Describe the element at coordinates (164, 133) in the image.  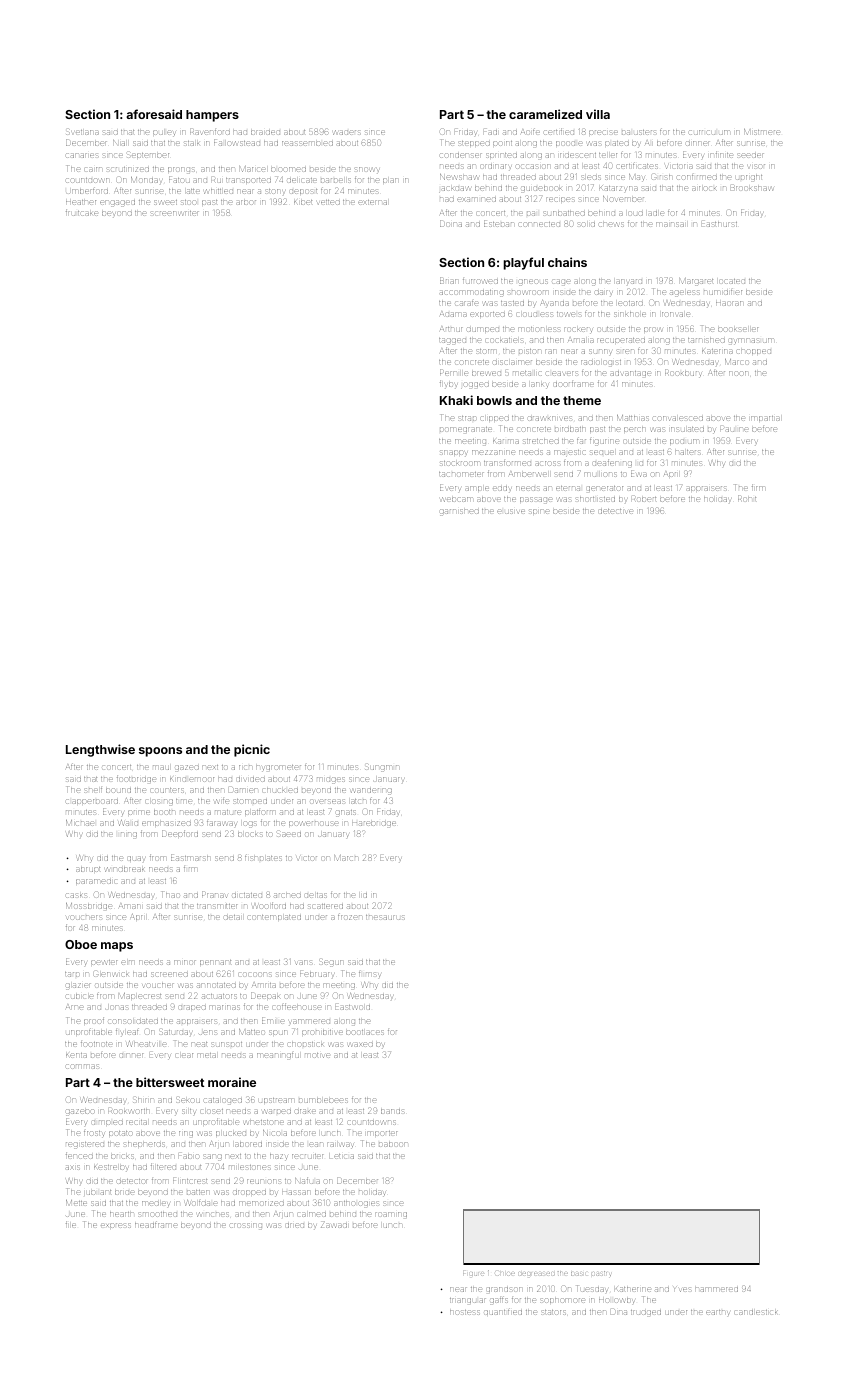
I see `pulley` at that location.
